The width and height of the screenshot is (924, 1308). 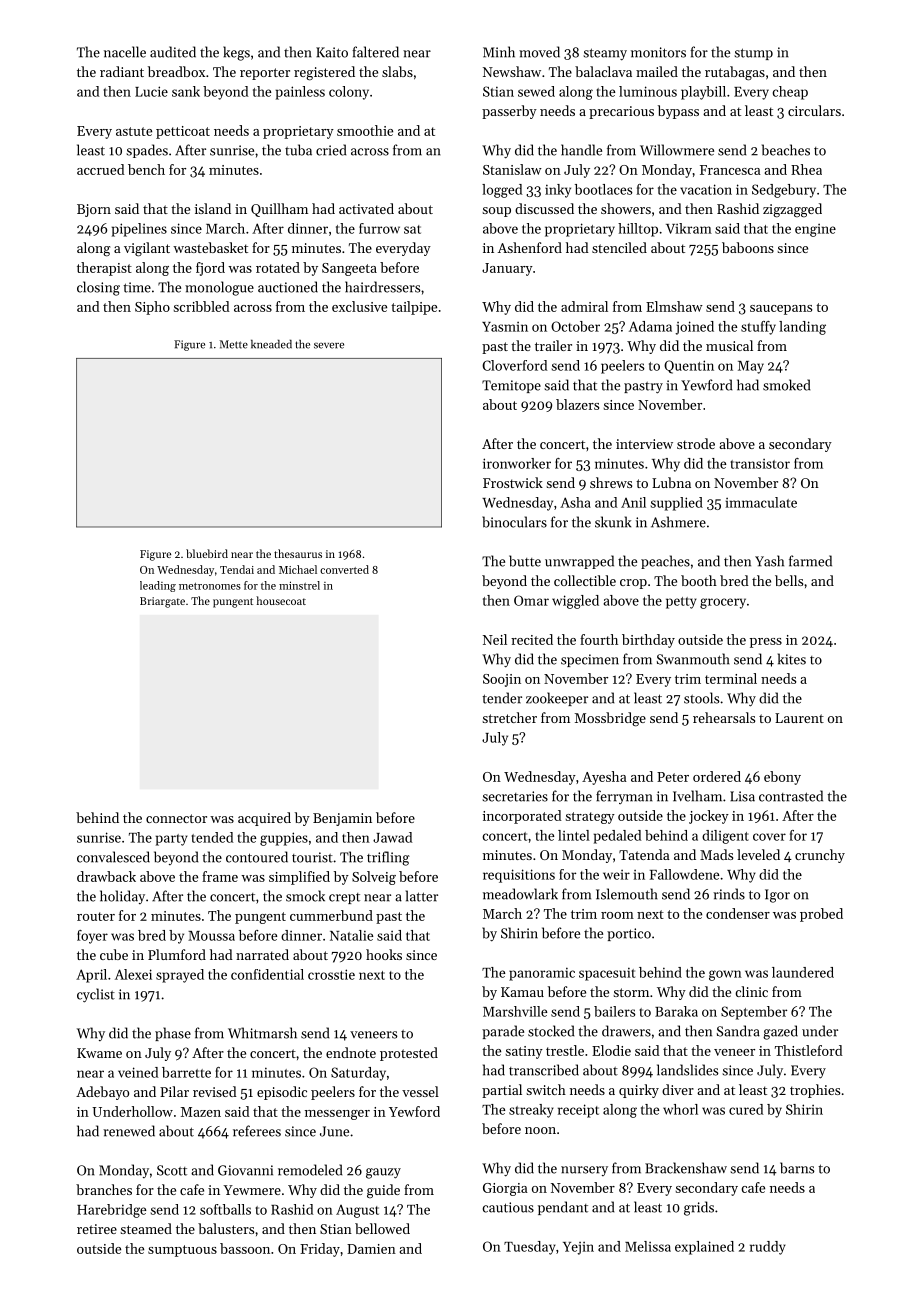 I want to click on stump, so click(x=753, y=54).
